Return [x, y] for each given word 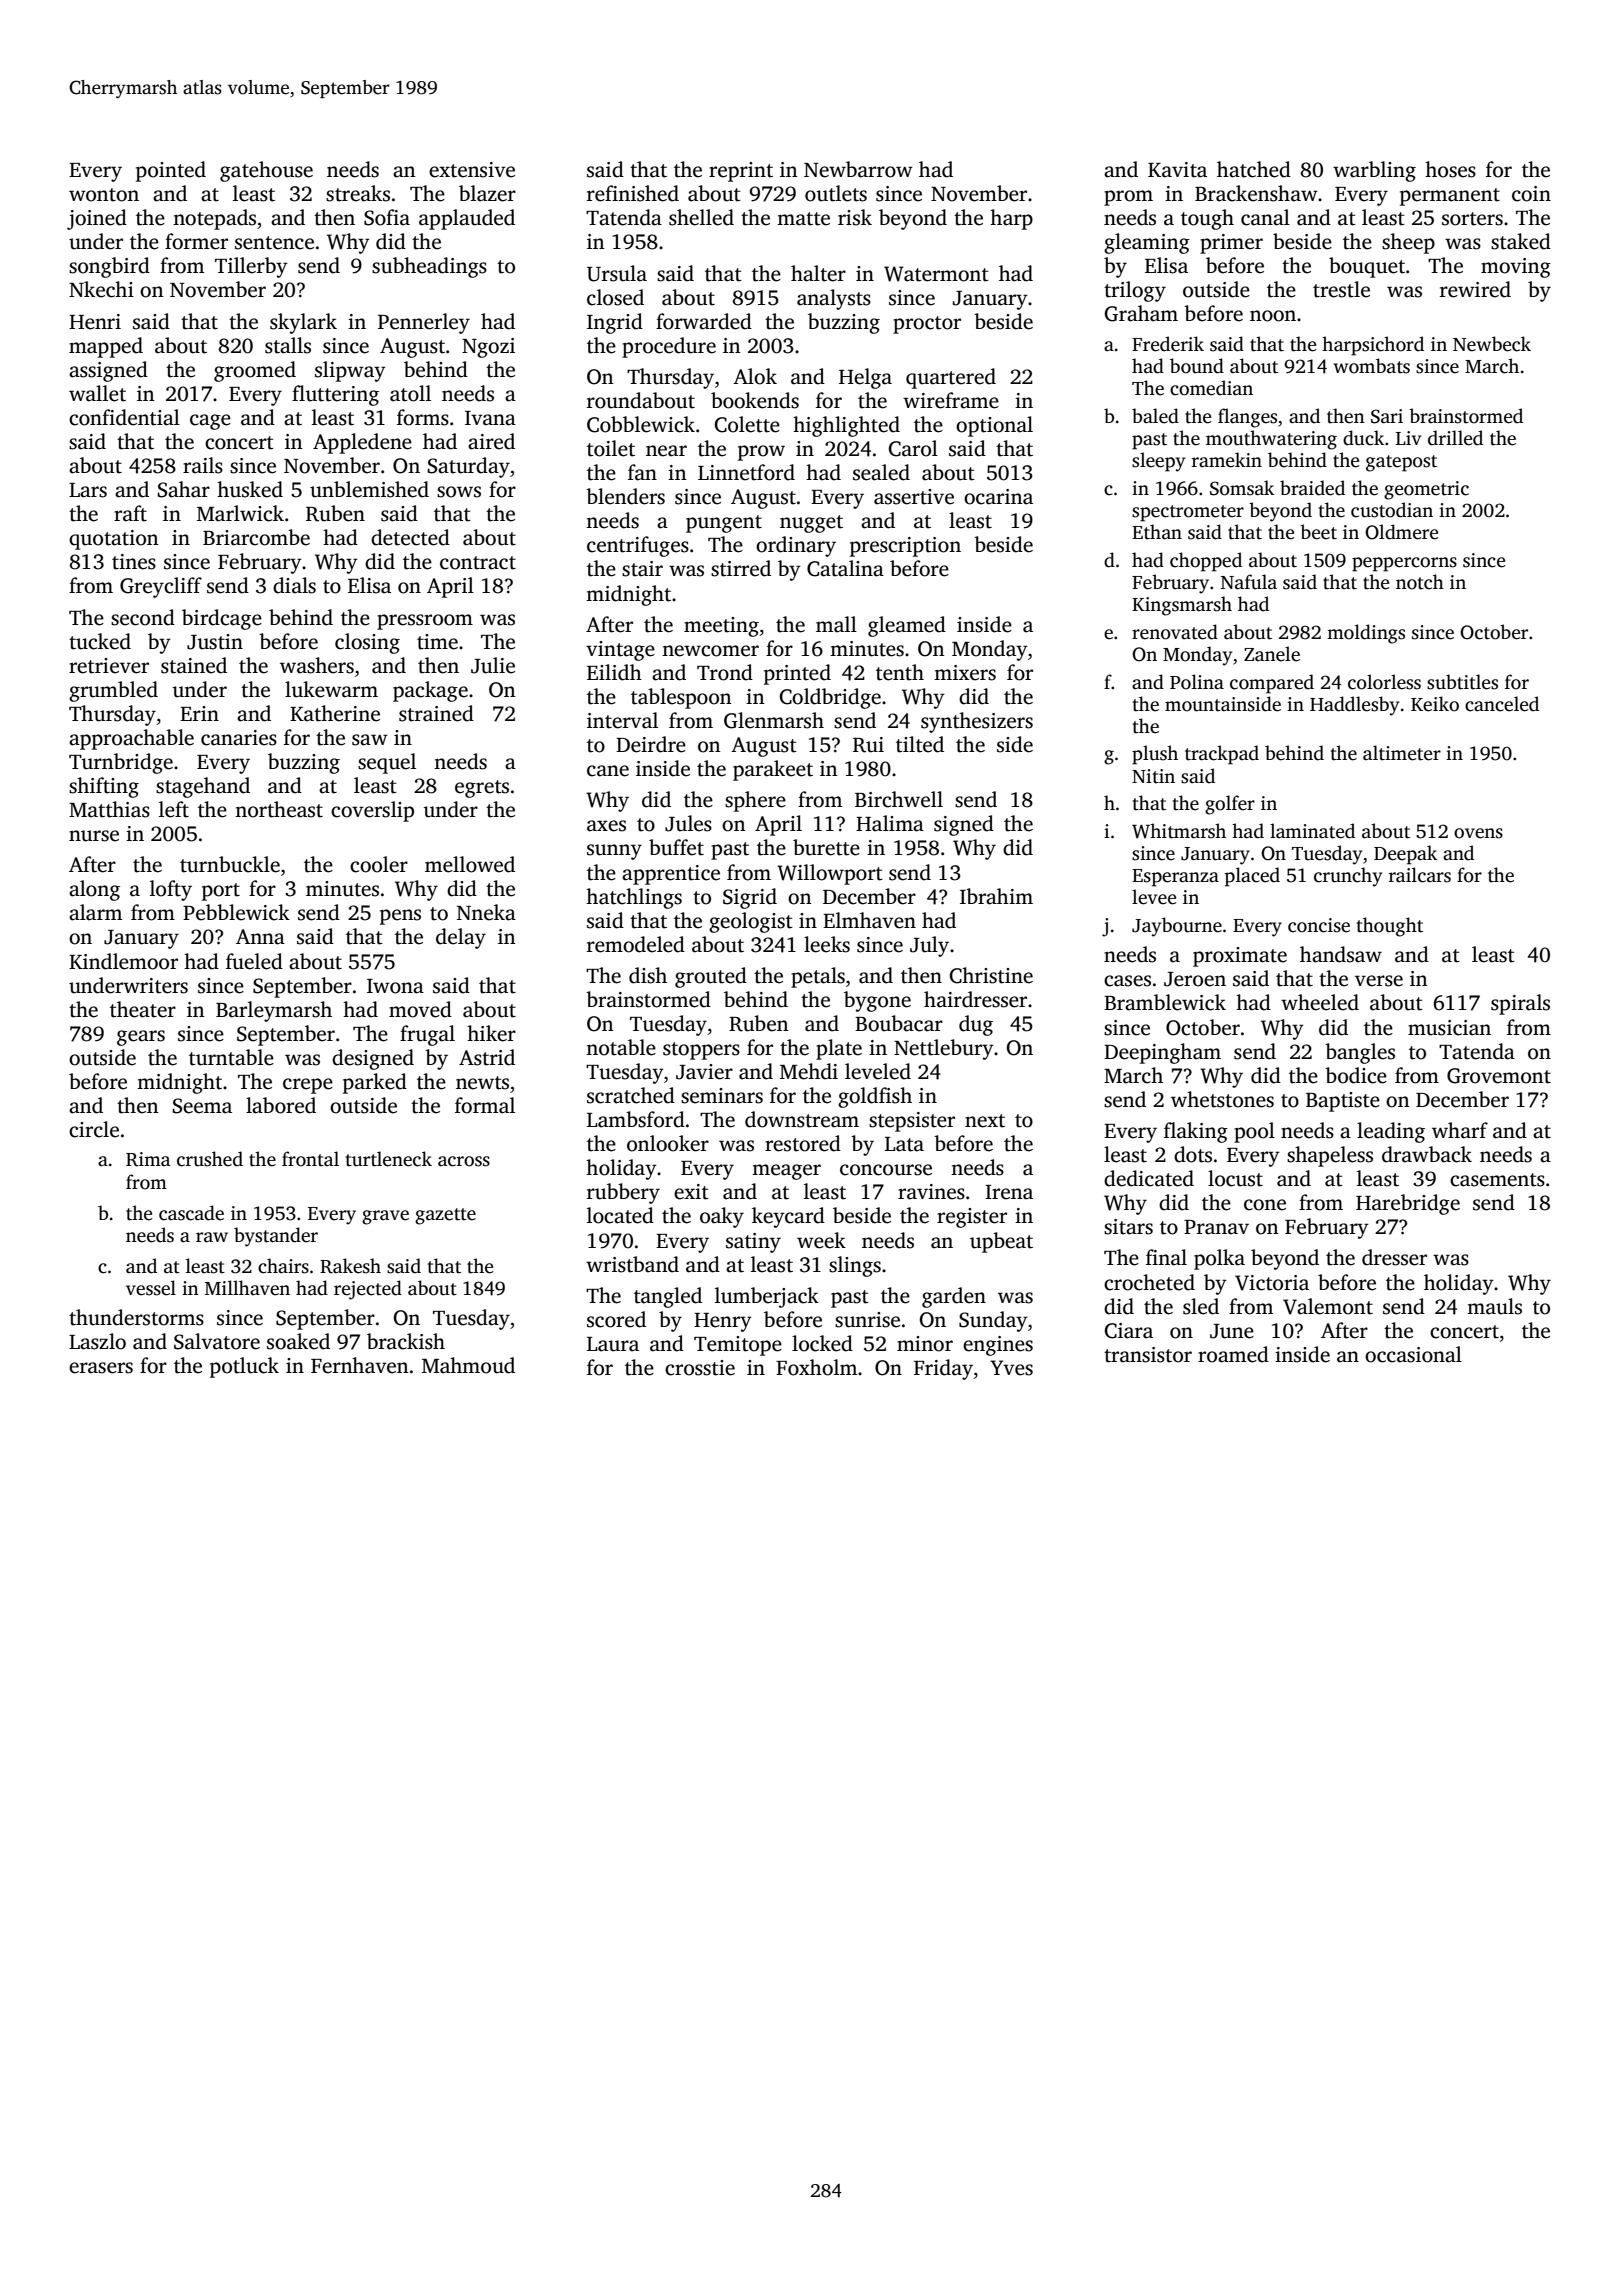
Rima [148, 1159]
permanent [1450, 197]
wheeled [1320, 1002]
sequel [387, 763]
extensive [472, 170]
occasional [1413, 1354]
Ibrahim [996, 896]
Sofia [387, 217]
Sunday [993, 1321]
